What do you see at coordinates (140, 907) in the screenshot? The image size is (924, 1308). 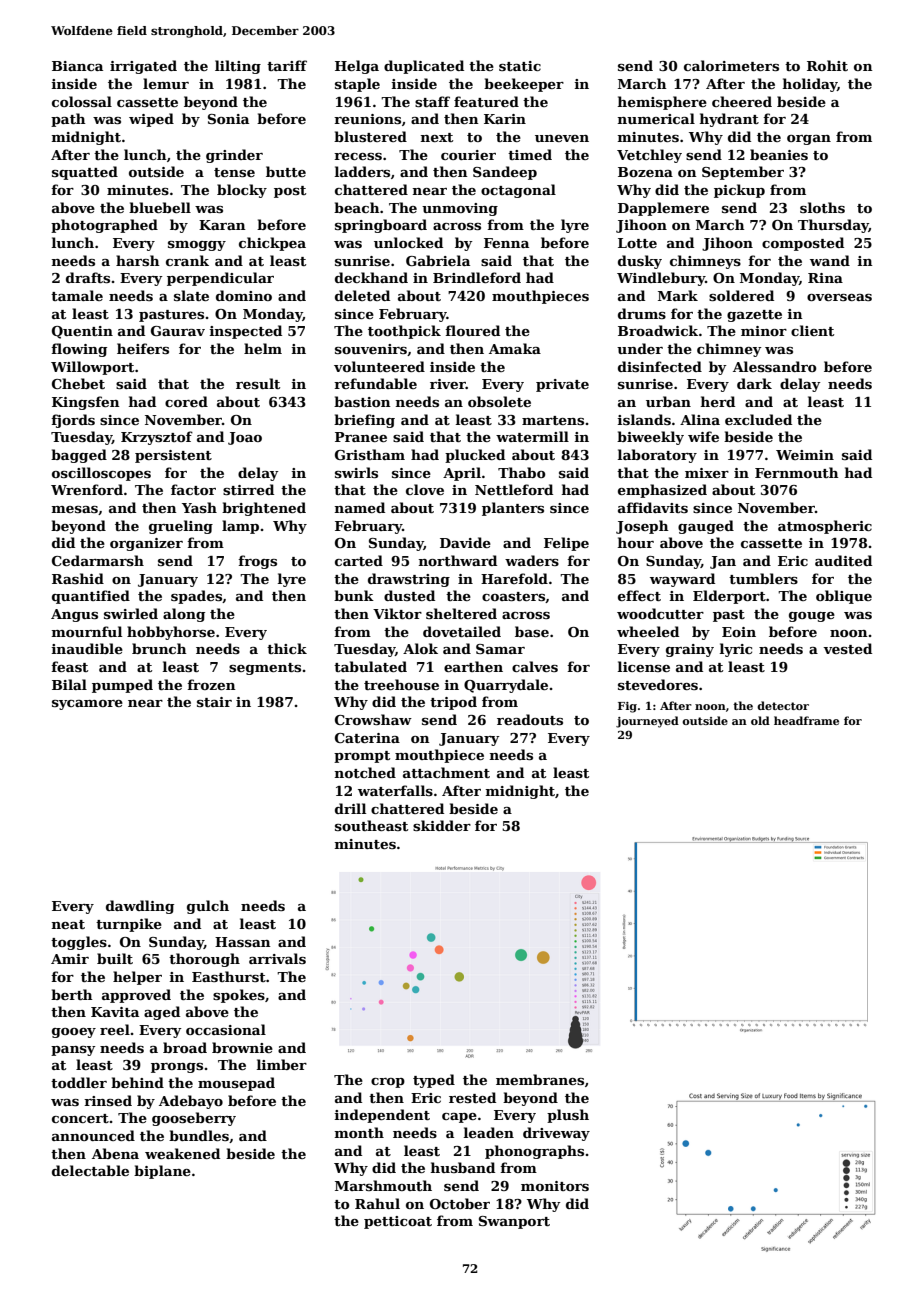 I see `dawdling` at bounding box center [140, 907].
